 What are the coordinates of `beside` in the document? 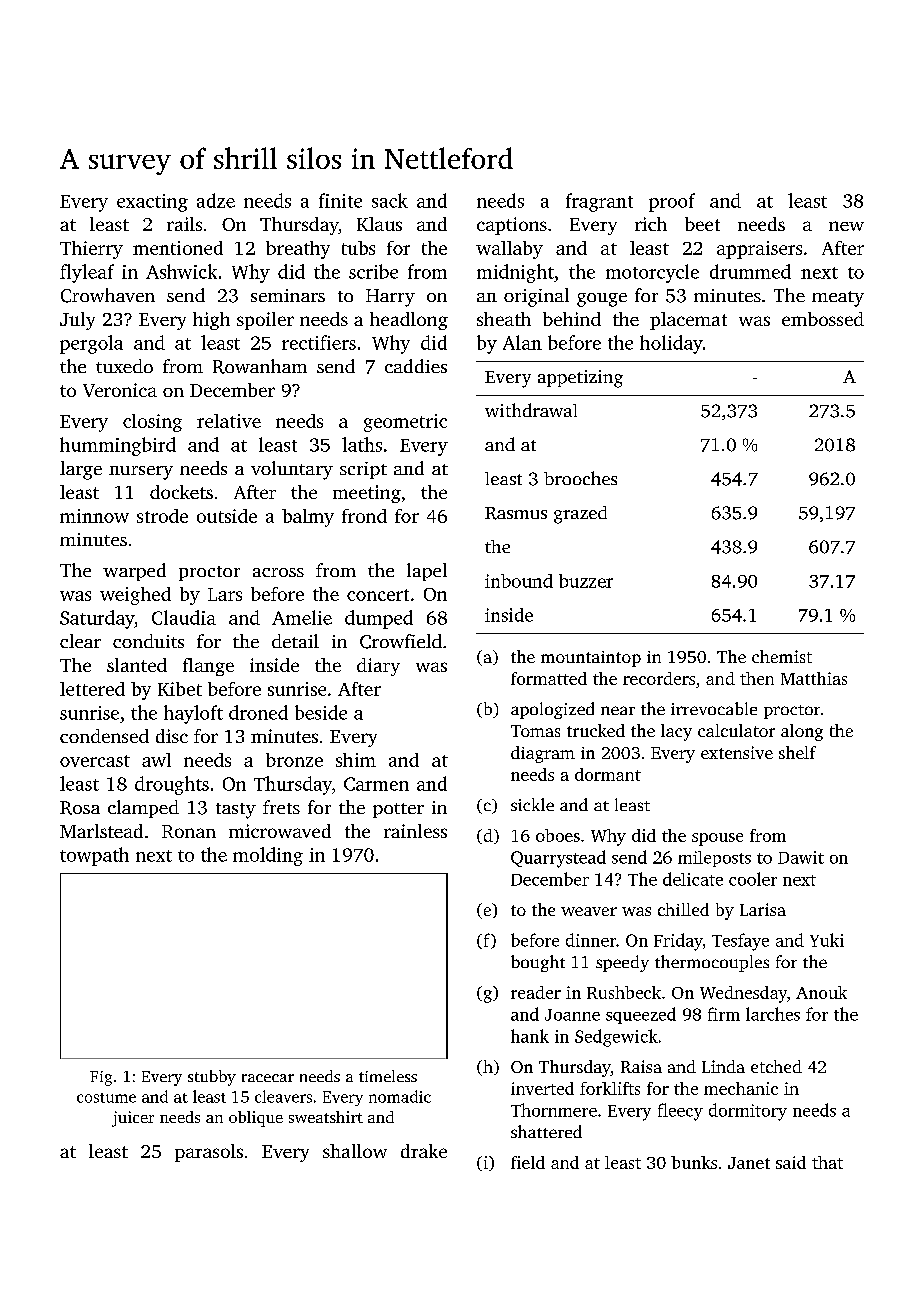 It's located at (321, 712).
